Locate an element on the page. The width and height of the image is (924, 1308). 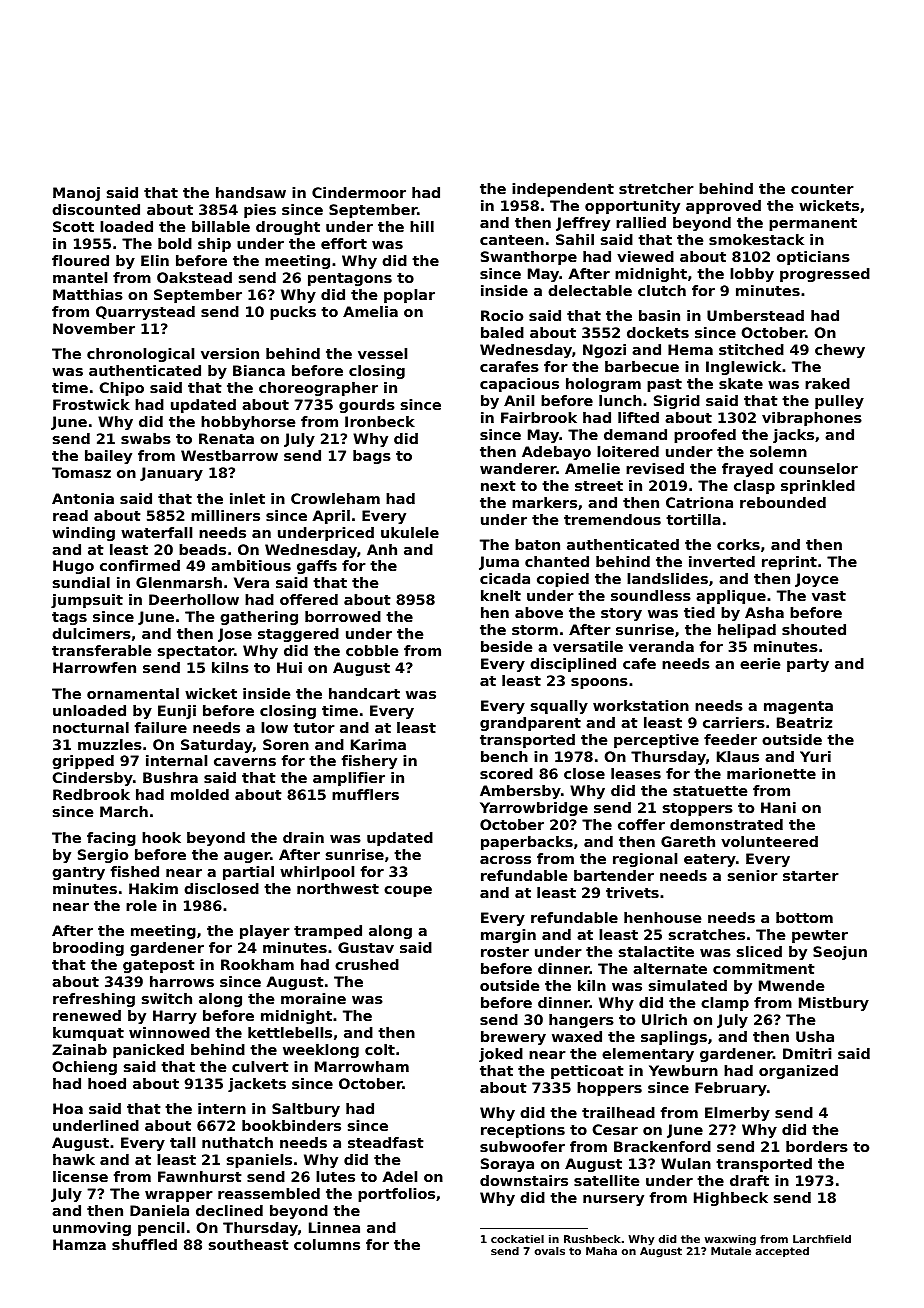
counter is located at coordinates (822, 189).
